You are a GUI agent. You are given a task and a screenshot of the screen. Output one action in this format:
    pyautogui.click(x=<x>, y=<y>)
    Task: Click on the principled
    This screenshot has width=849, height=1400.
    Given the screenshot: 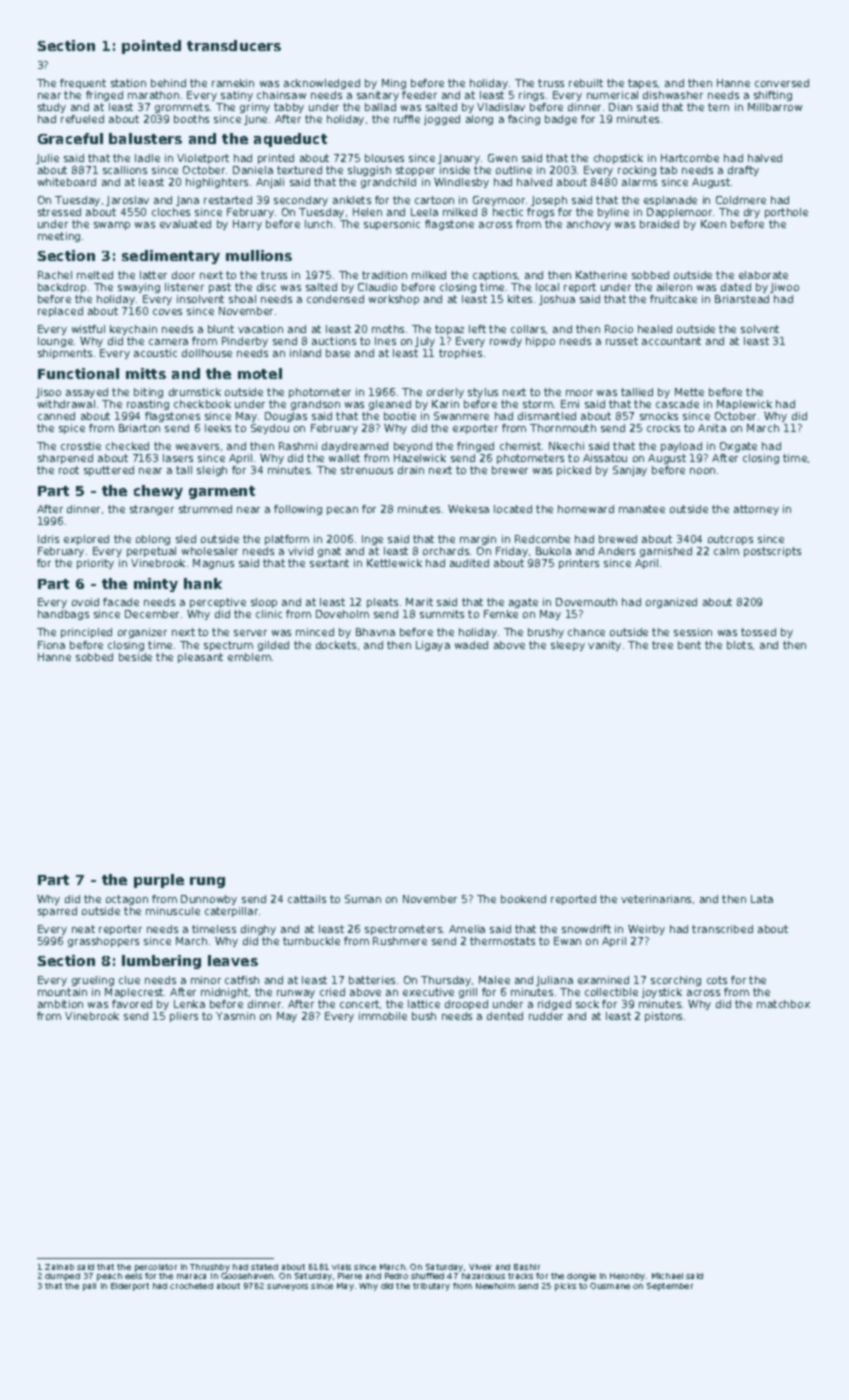 What is the action you would take?
    pyautogui.click(x=86, y=633)
